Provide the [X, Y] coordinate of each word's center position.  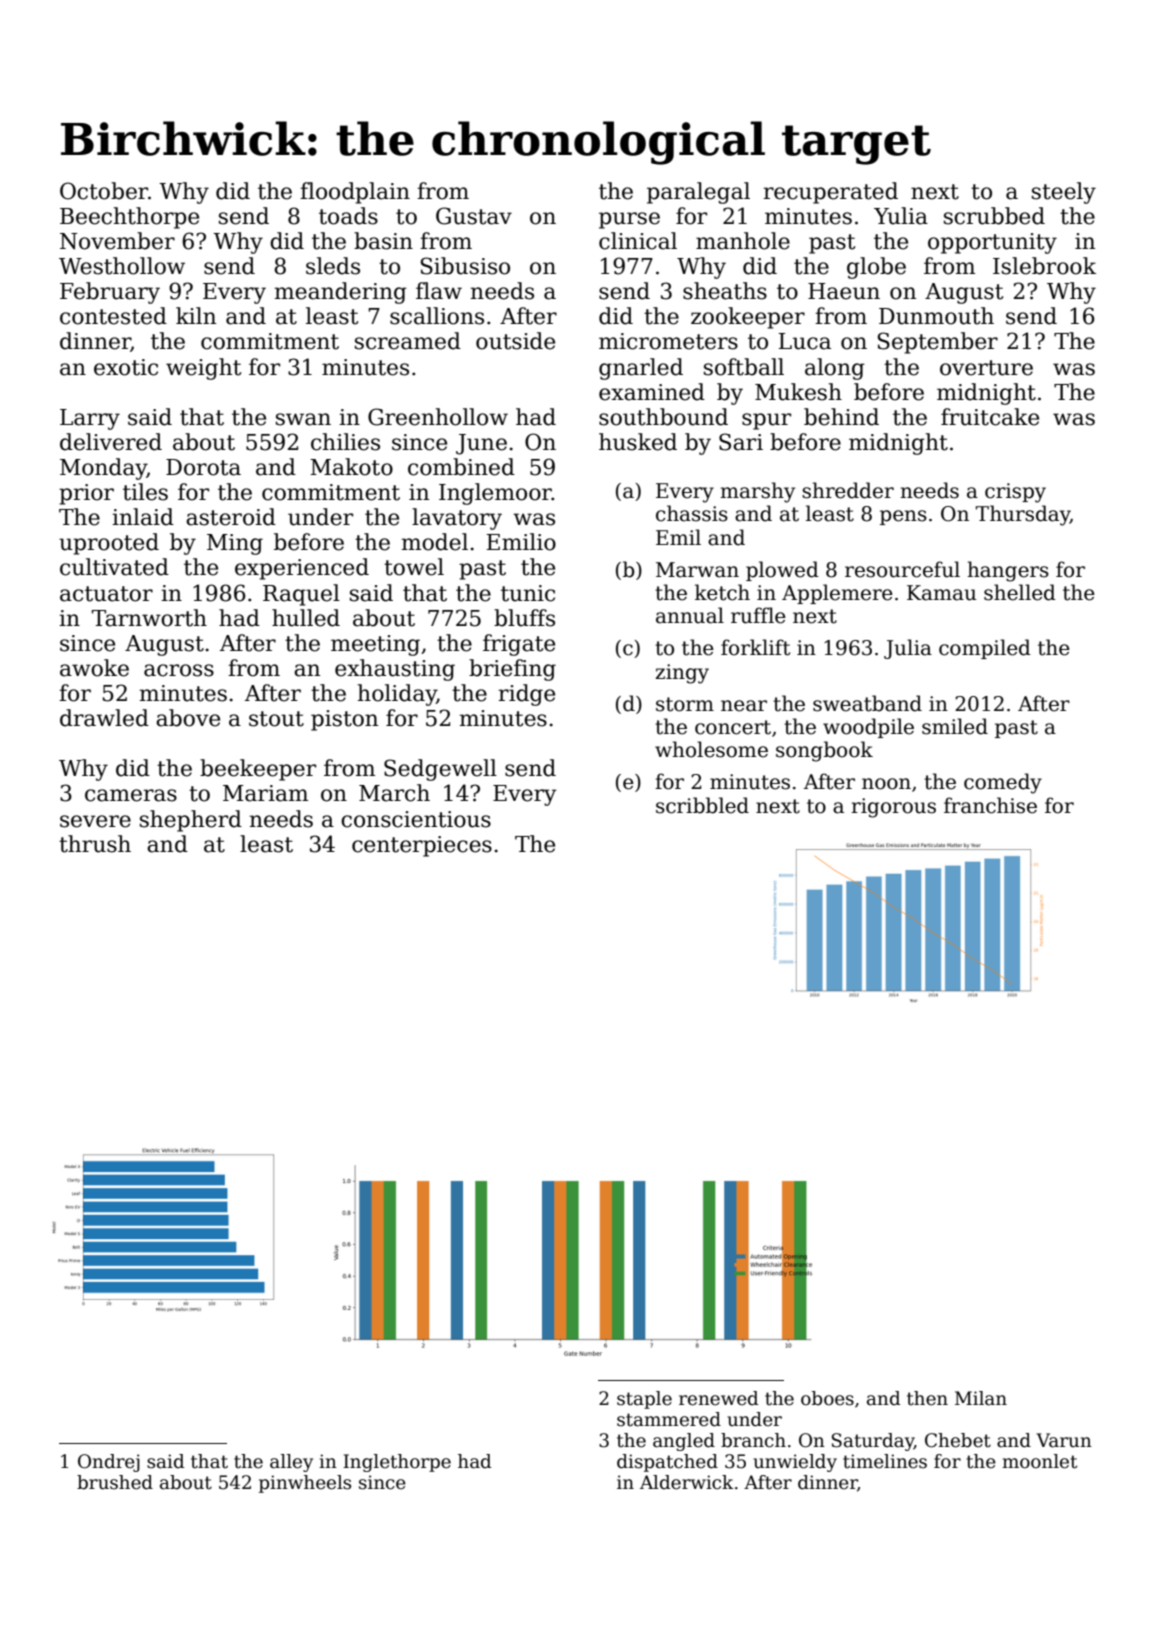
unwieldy [795, 1463]
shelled [1020, 592]
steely [1064, 193]
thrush [95, 844]
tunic [528, 593]
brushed [115, 1482]
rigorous [893, 808]
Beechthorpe [129, 218]
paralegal [698, 193]
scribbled [702, 805]
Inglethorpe [397, 1463]
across [179, 670]
